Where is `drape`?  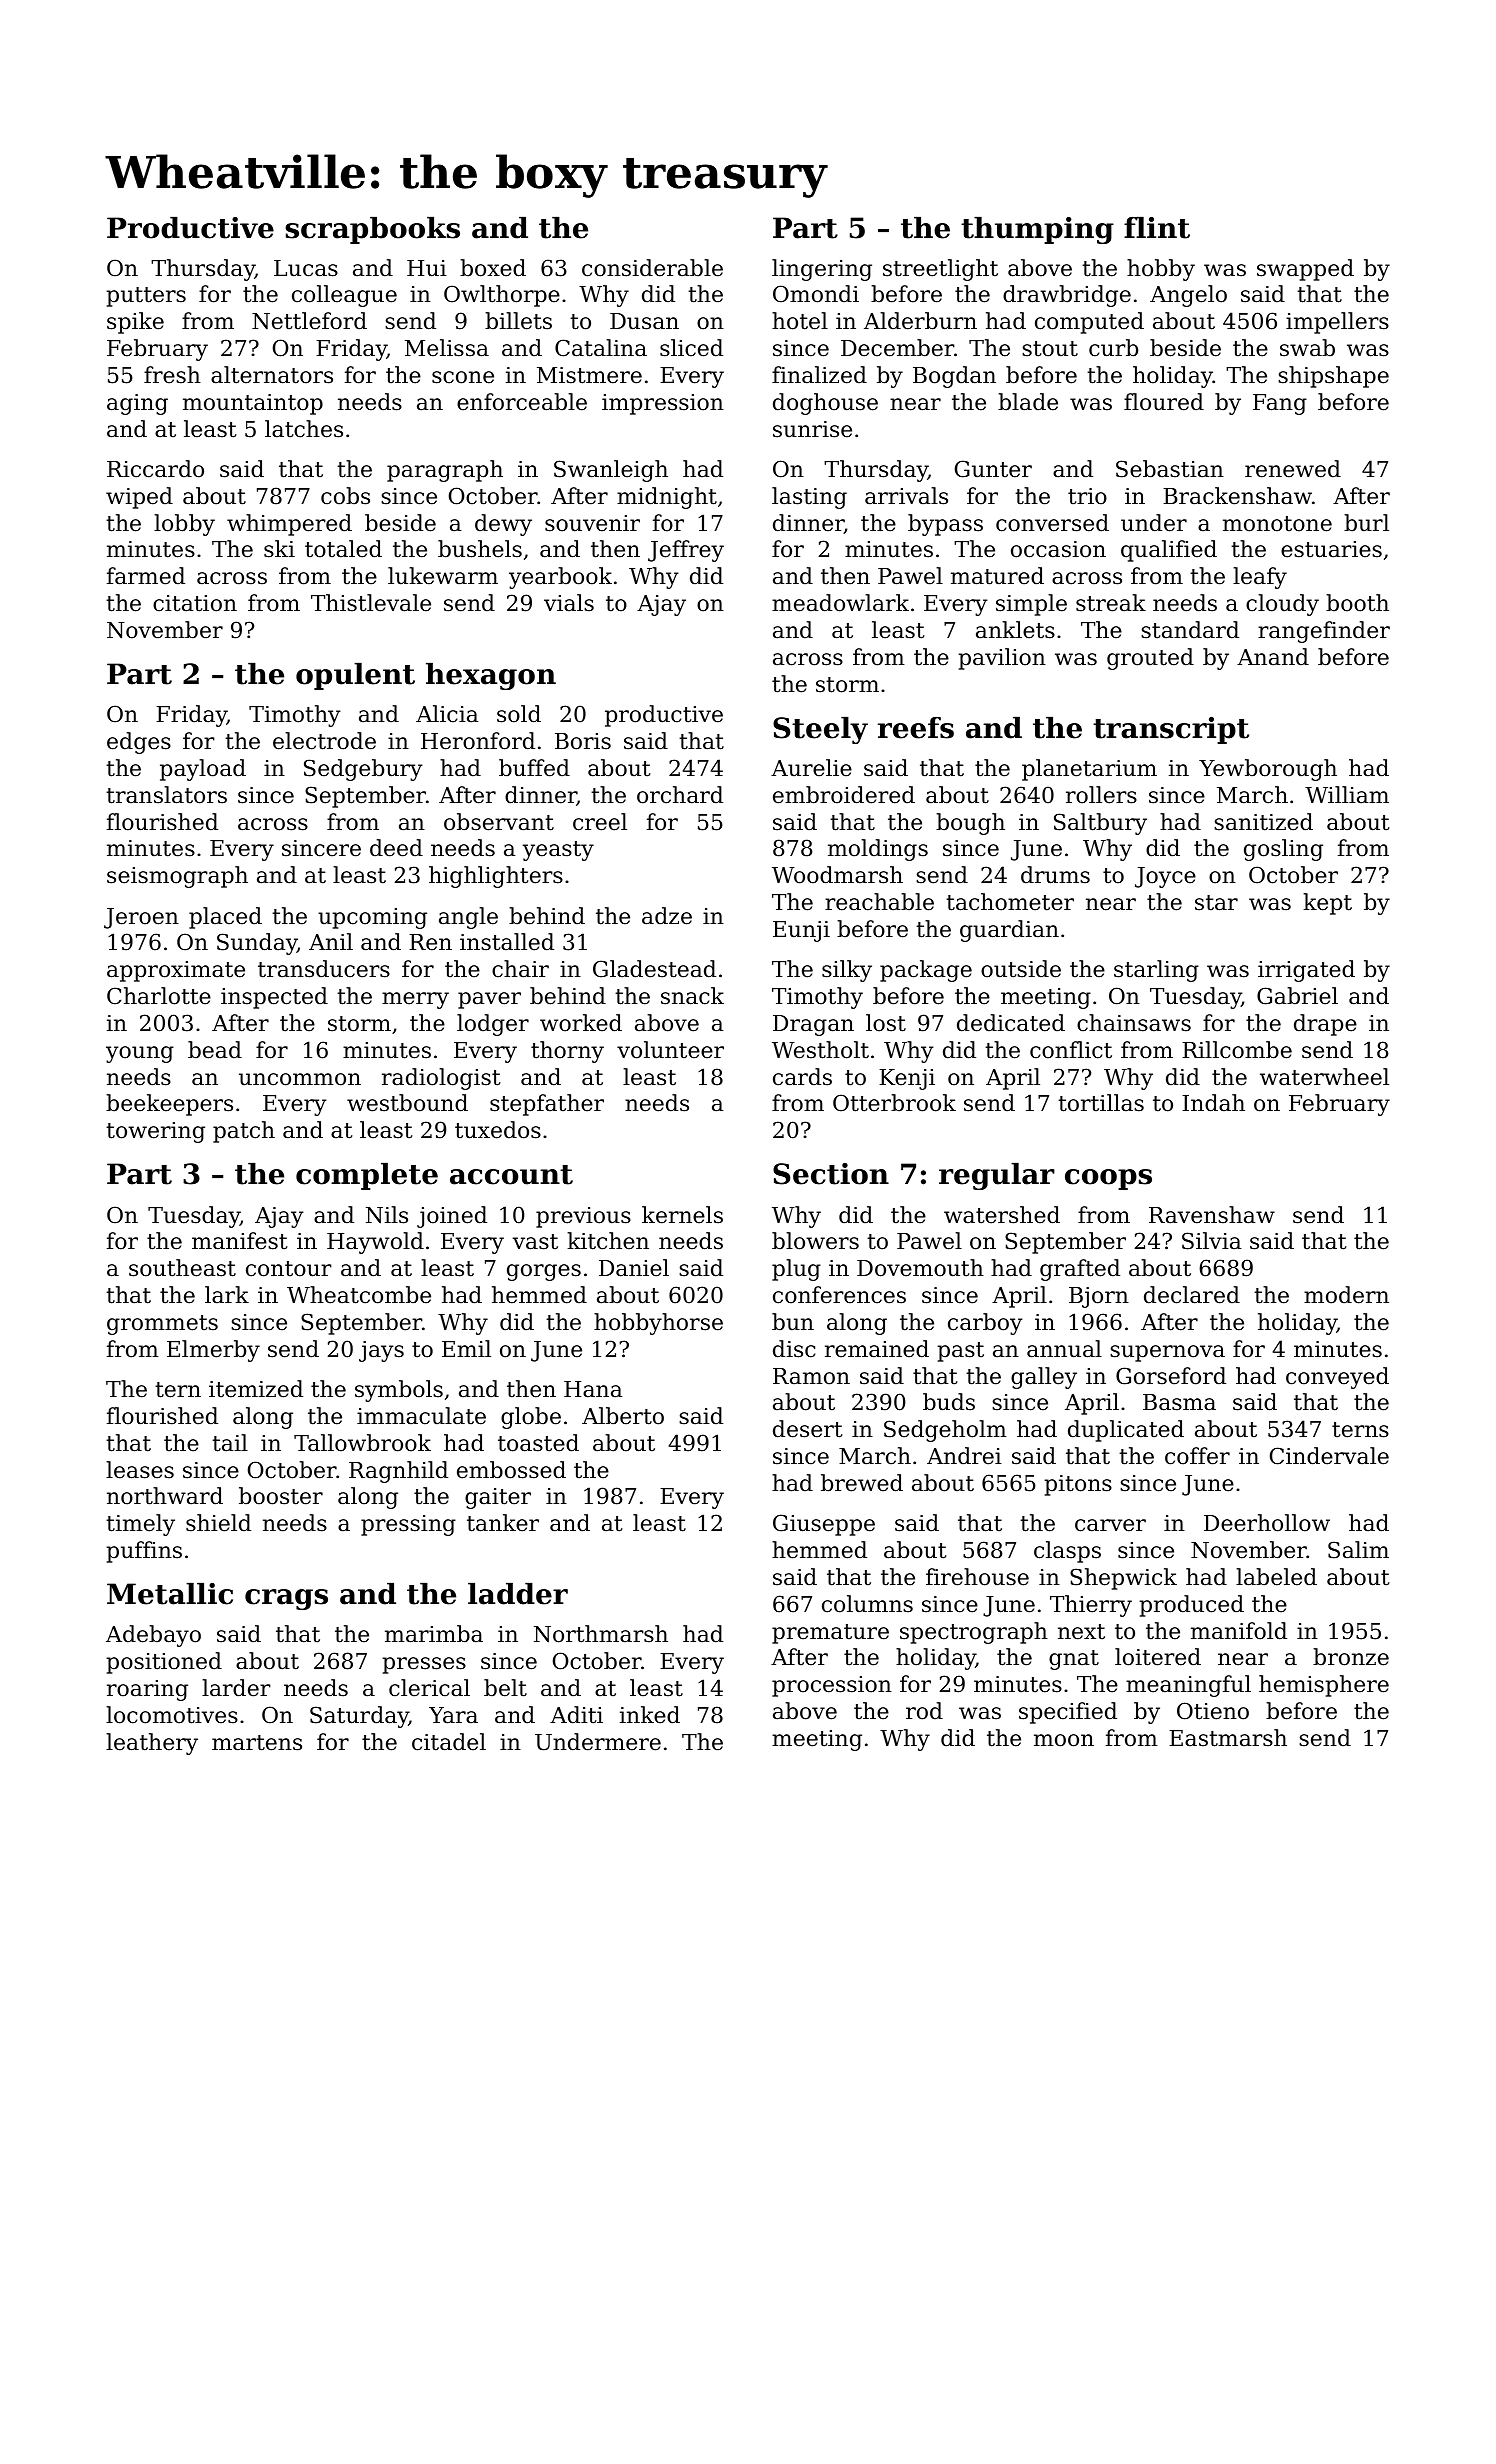 drape is located at coordinates (1325, 1025).
